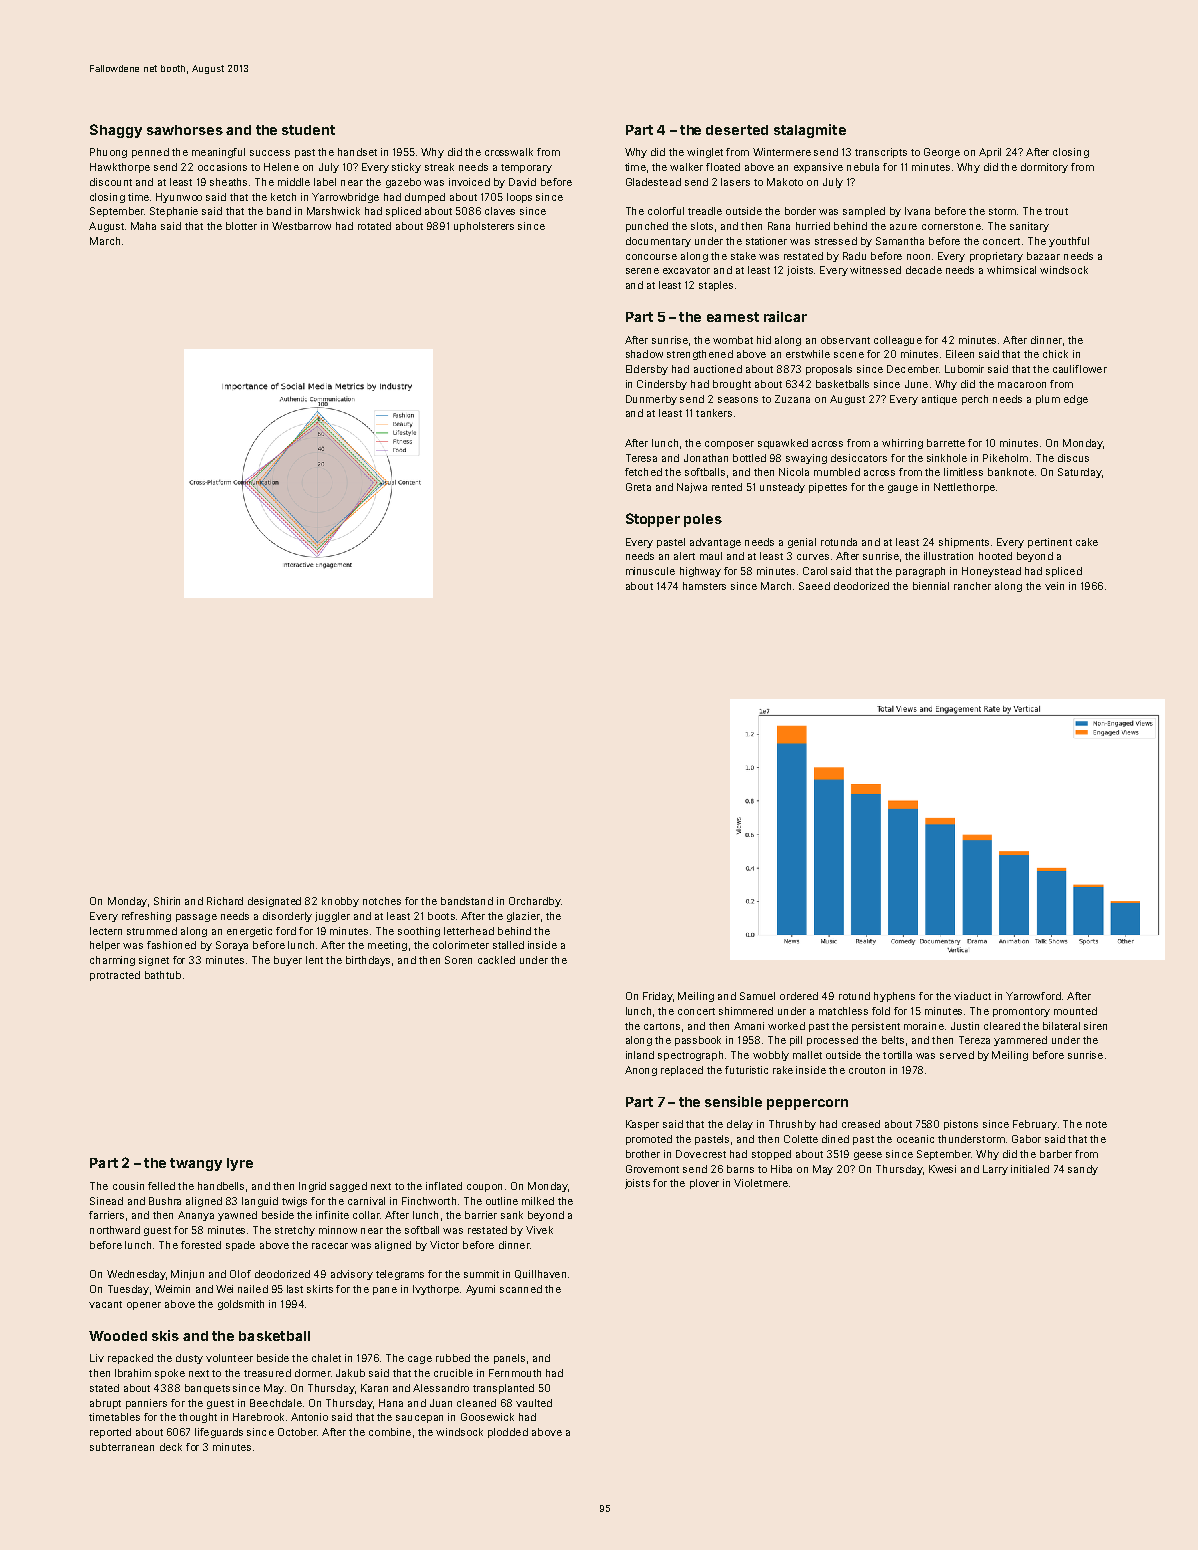  Describe the element at coordinates (1011, 270) in the image. I see `whimsical` at that location.
